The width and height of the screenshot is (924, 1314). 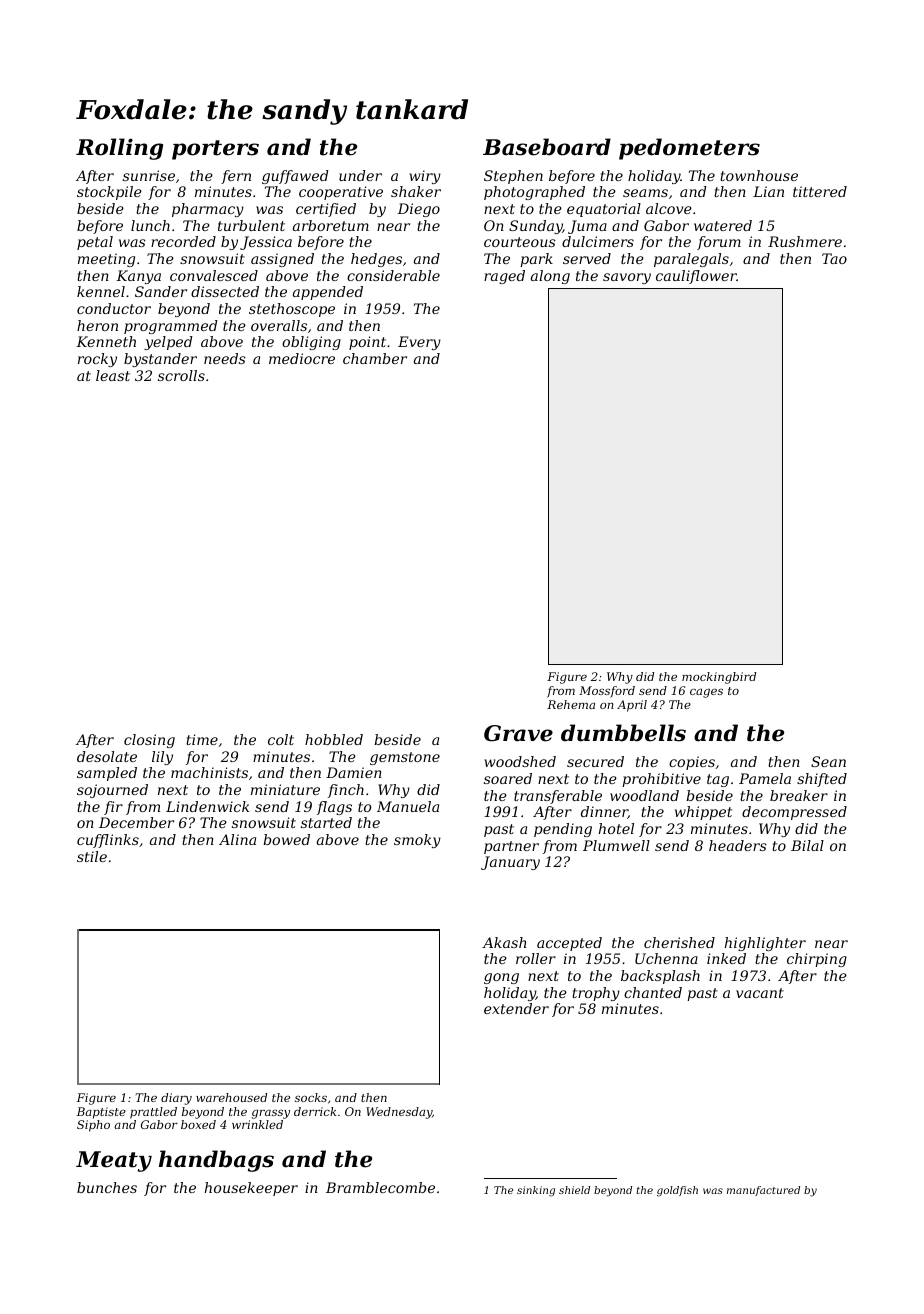 I want to click on Every, so click(x=419, y=343).
